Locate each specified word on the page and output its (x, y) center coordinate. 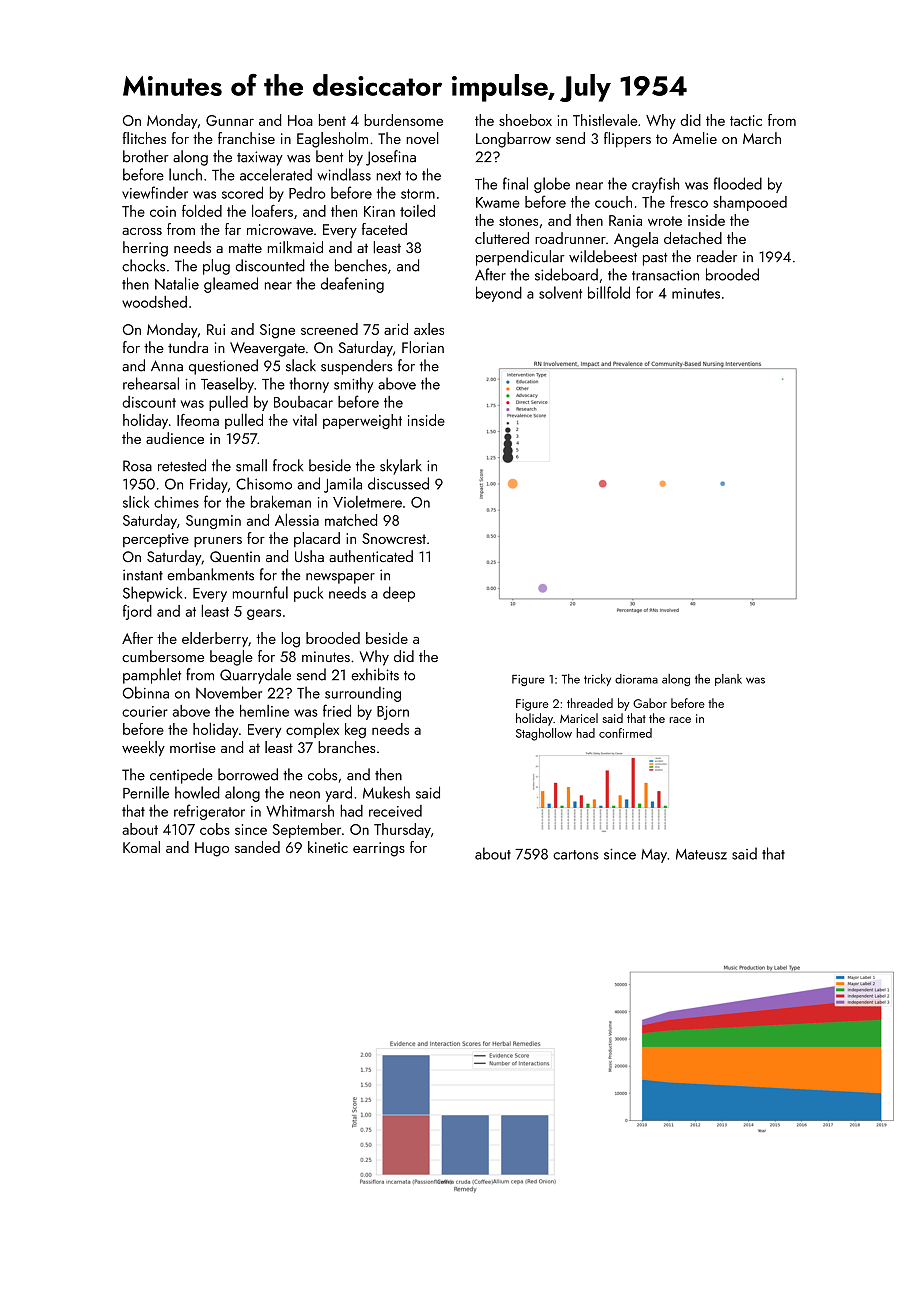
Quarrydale (255, 676)
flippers (627, 140)
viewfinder (155, 192)
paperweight (362, 421)
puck (308, 594)
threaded (590, 703)
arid (396, 329)
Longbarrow (513, 140)
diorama (636, 679)
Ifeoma (198, 420)
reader (717, 256)
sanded (257, 847)
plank (728, 680)
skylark (401, 467)
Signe (277, 331)
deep (399, 594)
